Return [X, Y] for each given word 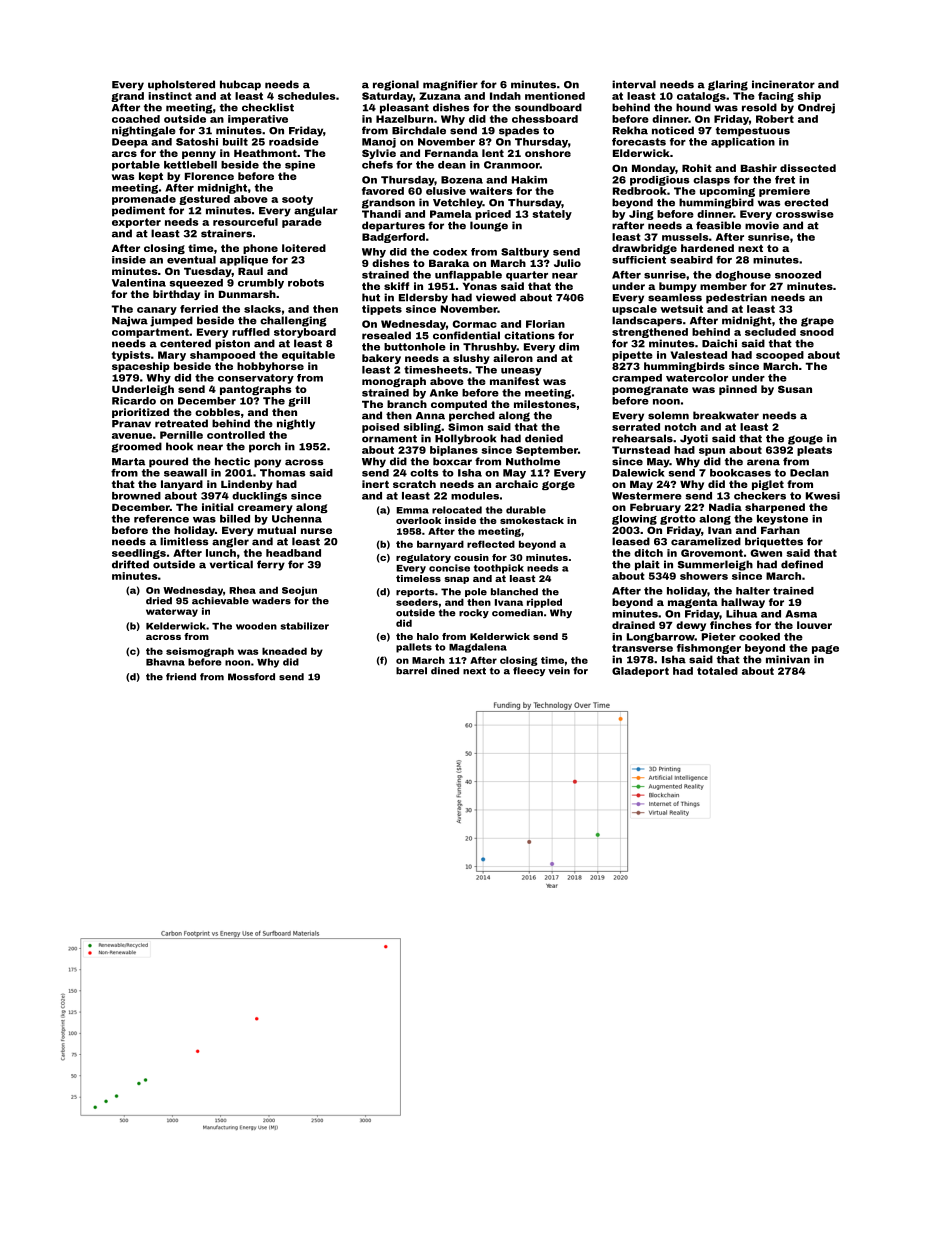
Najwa [130, 321]
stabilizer [304, 626]
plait [647, 565]
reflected [491, 544]
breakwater [726, 415]
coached [136, 119]
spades [519, 131]
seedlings [139, 554]
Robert [775, 119]
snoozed [798, 275]
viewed [496, 297]
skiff [396, 286]
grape [817, 322]
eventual [191, 260]
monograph [394, 382]
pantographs [255, 390]
